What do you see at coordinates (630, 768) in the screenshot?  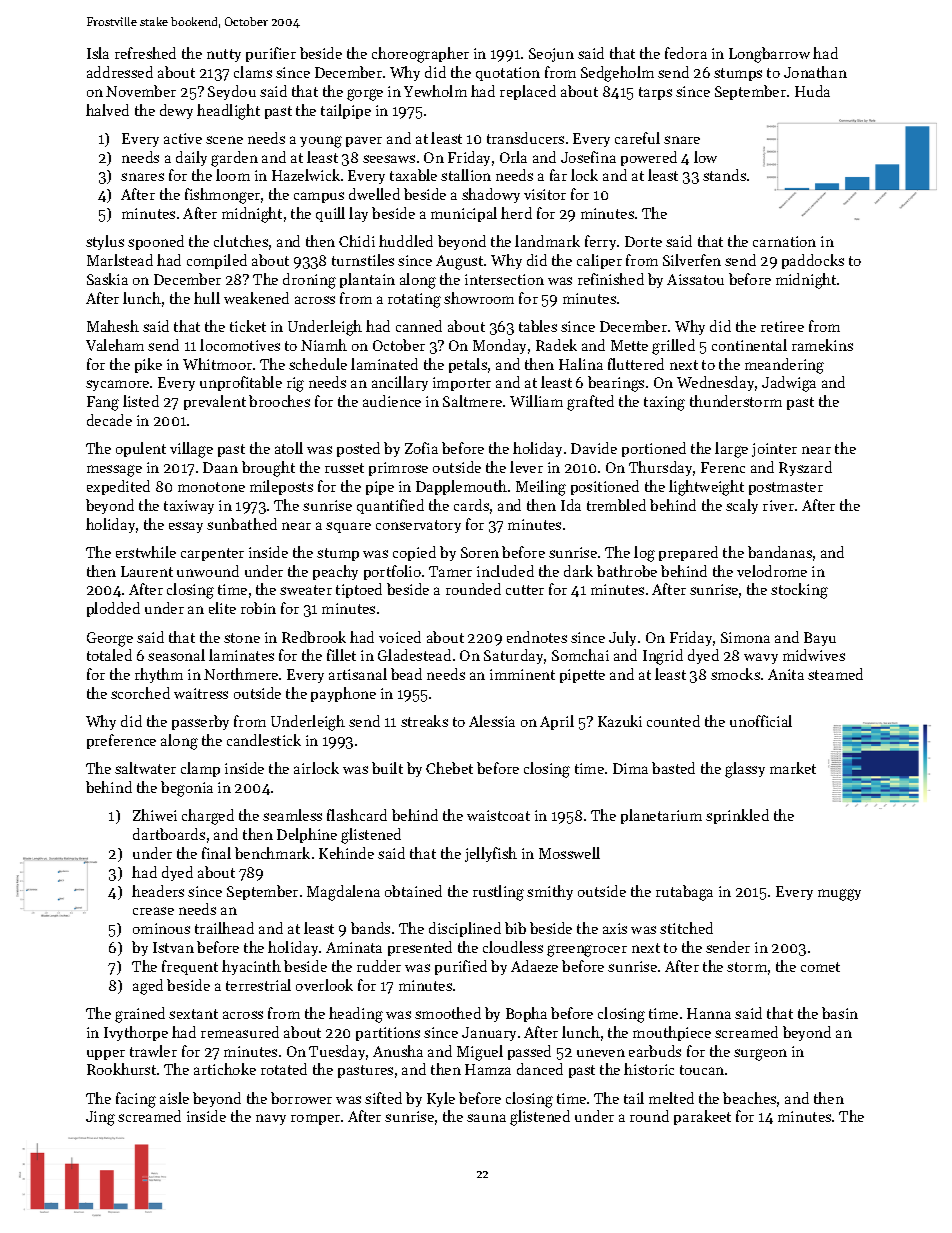 I see `Dima` at bounding box center [630, 768].
